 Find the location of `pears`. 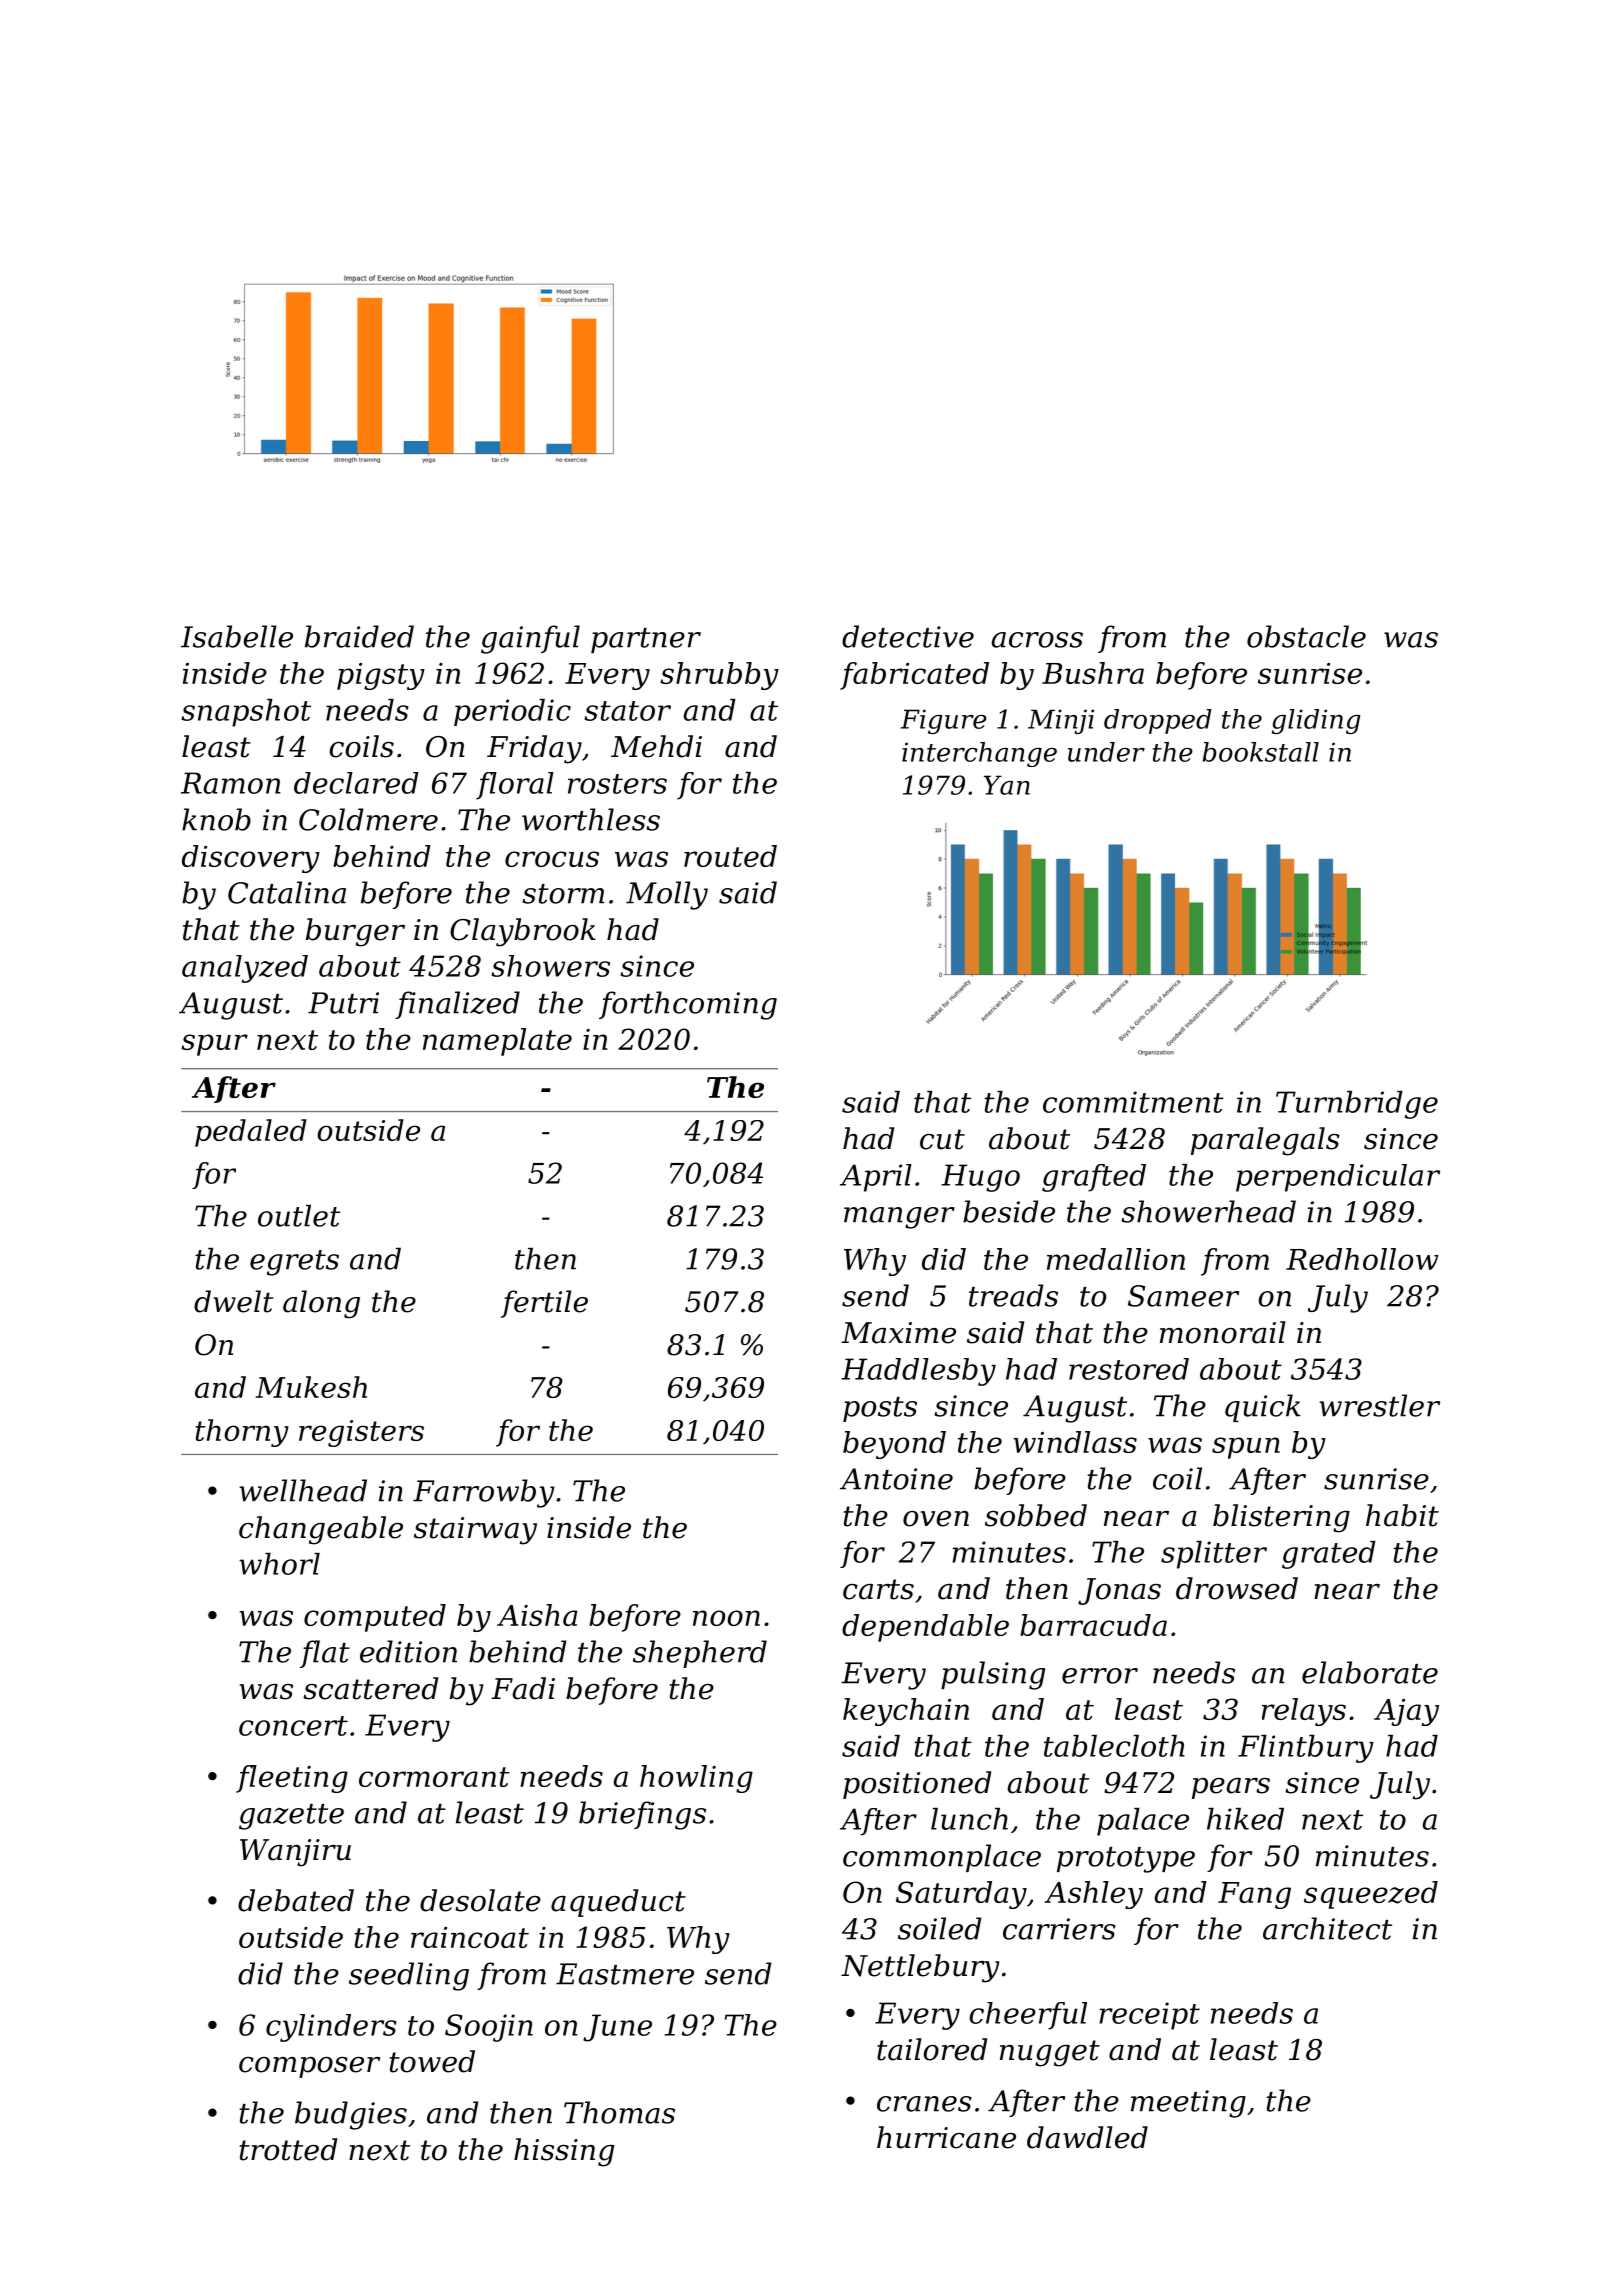

pears is located at coordinates (1231, 1788).
